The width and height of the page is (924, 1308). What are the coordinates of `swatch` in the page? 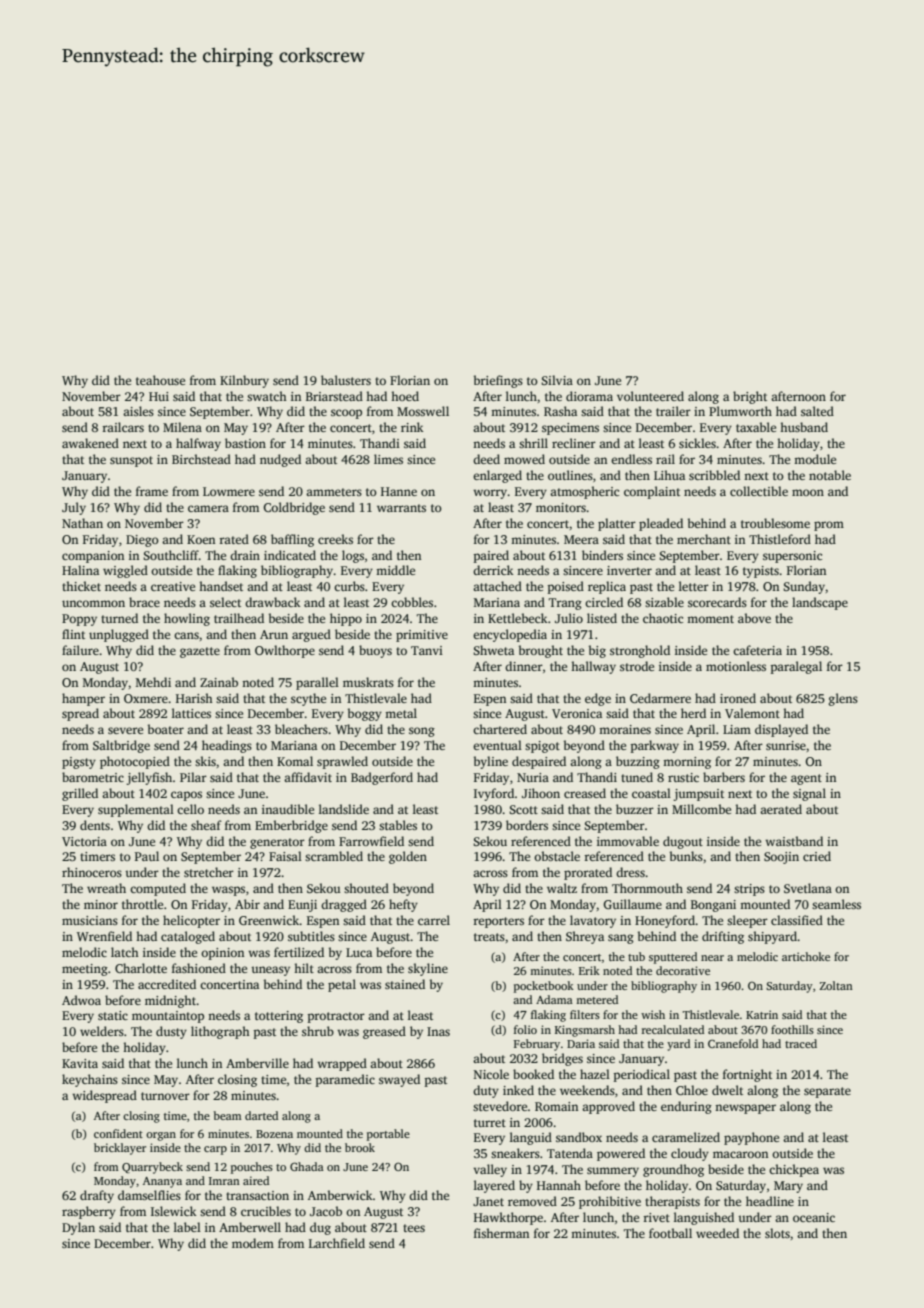 It's located at (267, 396).
